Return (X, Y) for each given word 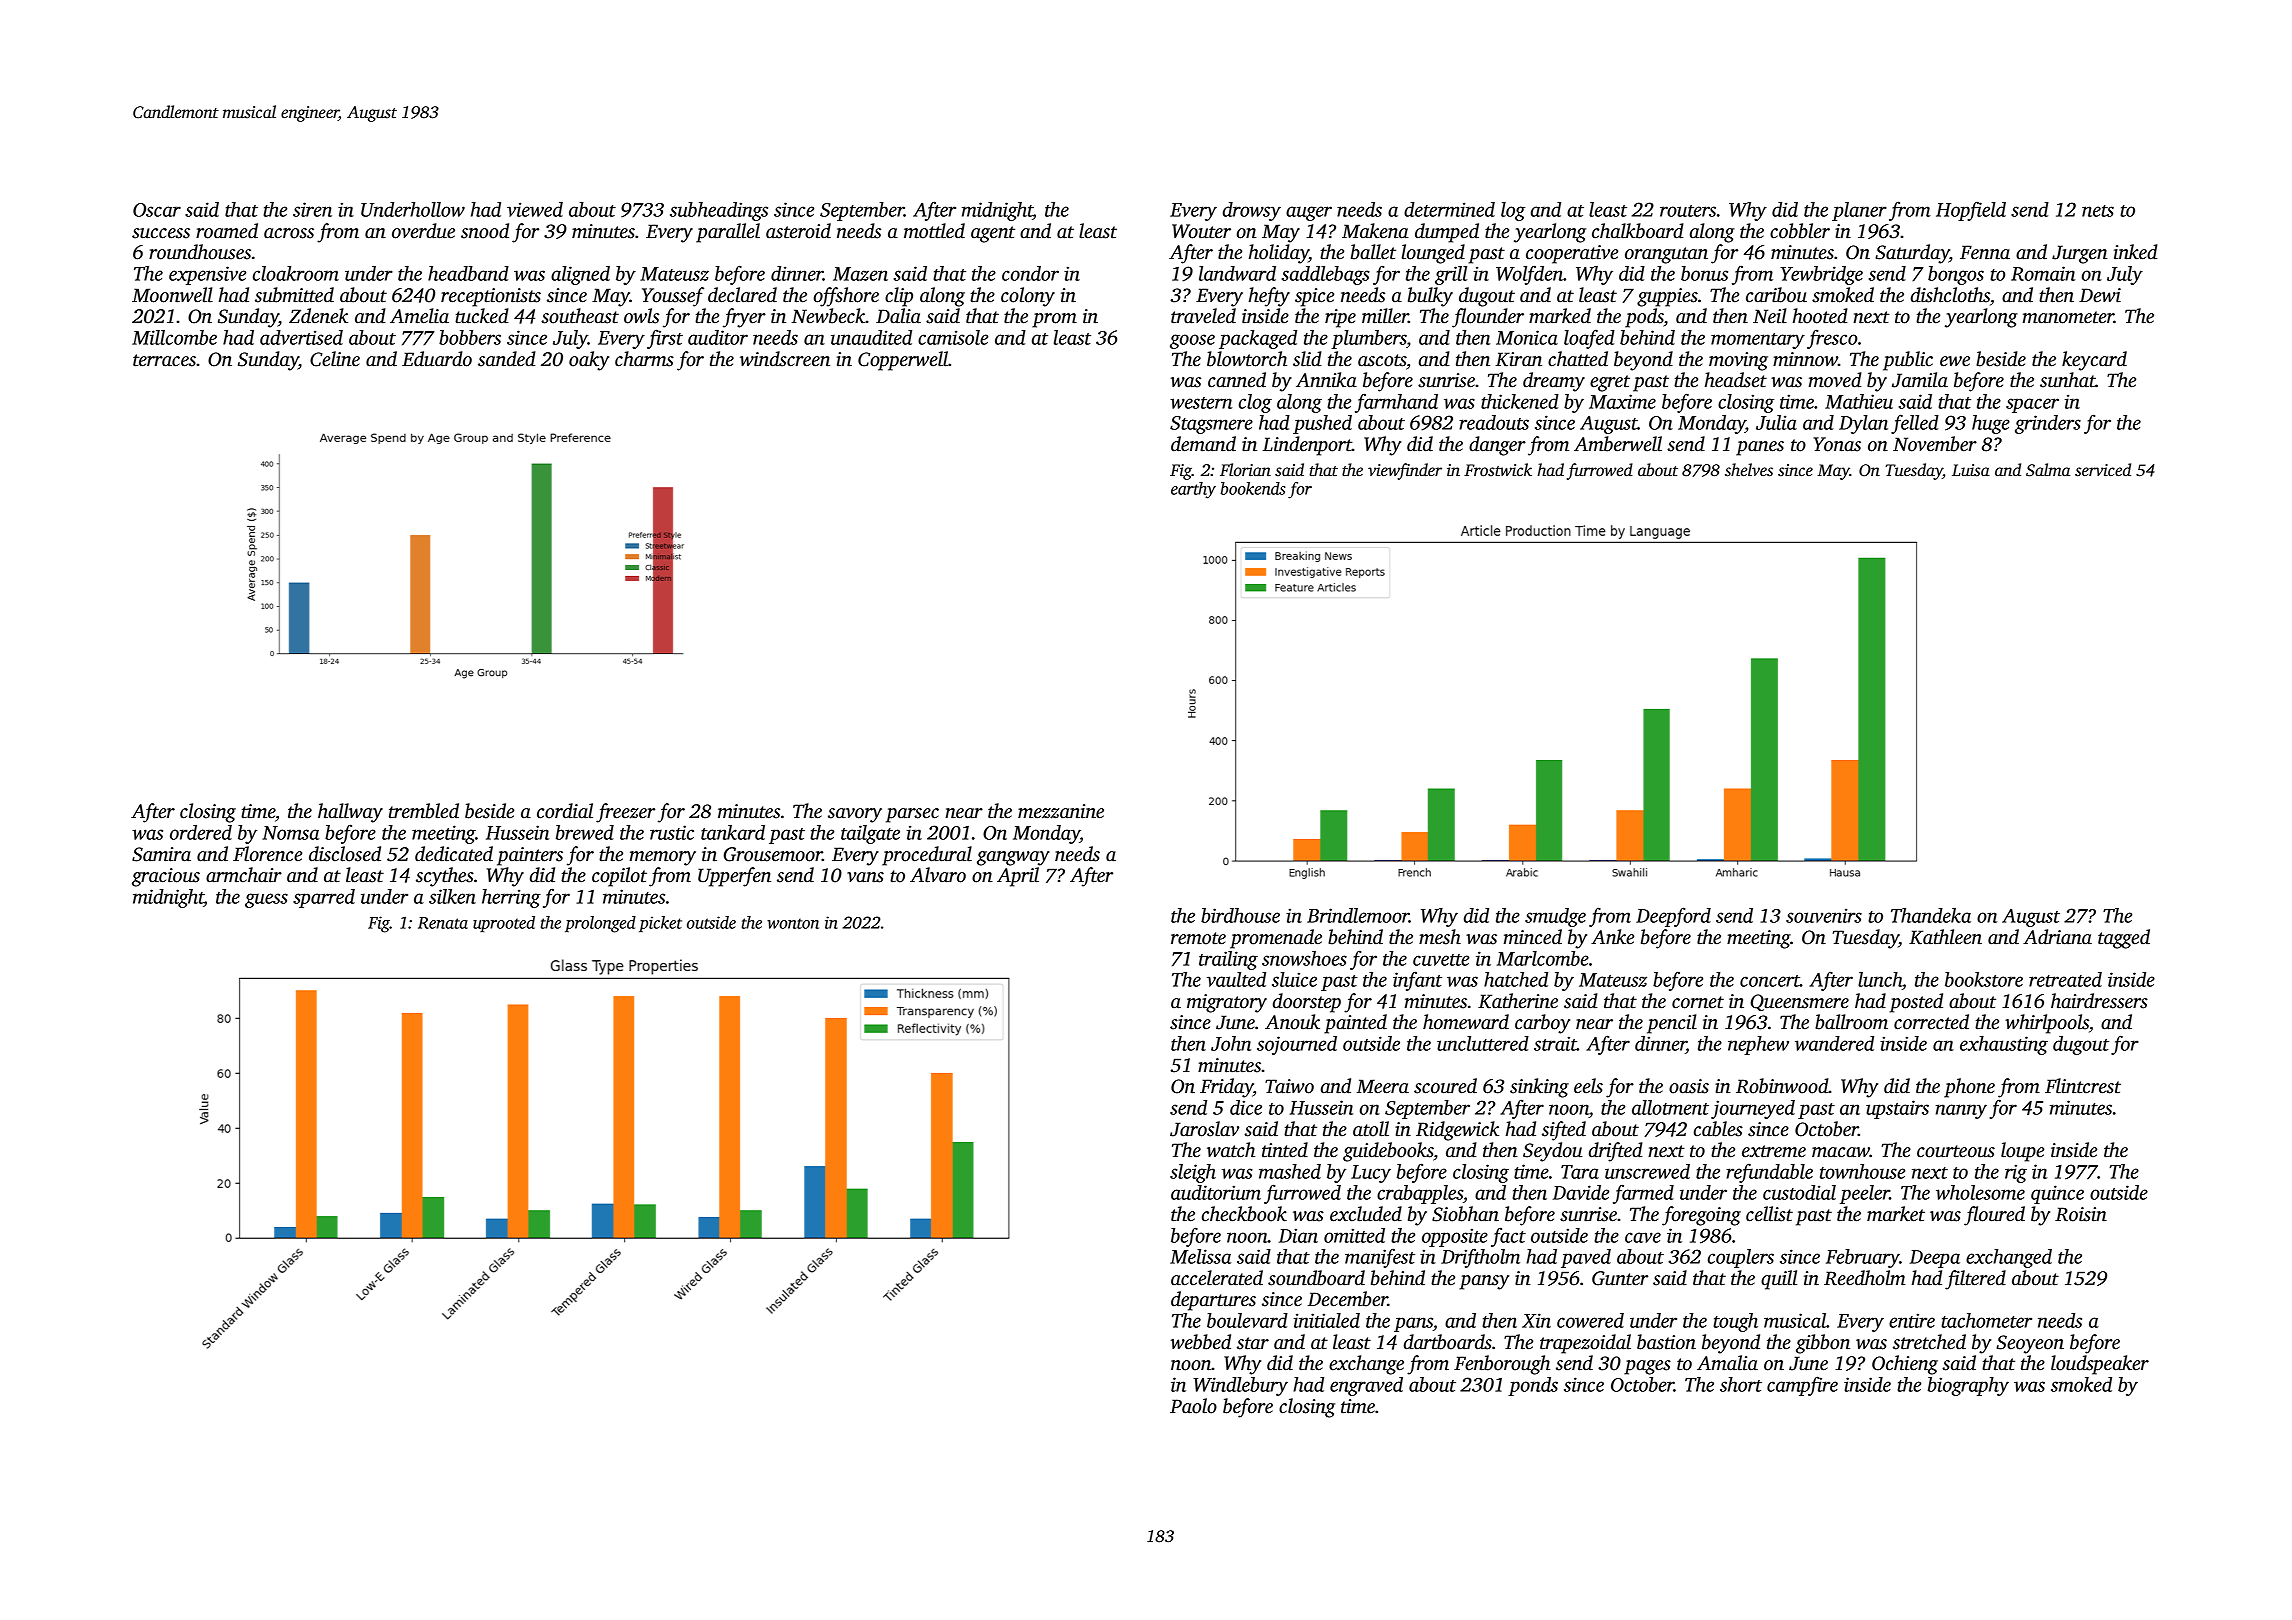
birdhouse (1240, 915)
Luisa (1971, 470)
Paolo (1193, 1406)
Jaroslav (1204, 1129)
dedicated (454, 854)
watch (1231, 1150)
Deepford (1673, 917)
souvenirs (1824, 915)
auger (1309, 213)
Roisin (2081, 1214)
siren (312, 209)
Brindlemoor (1358, 915)
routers (1688, 211)
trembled (424, 811)
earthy (1193, 490)
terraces (164, 360)
